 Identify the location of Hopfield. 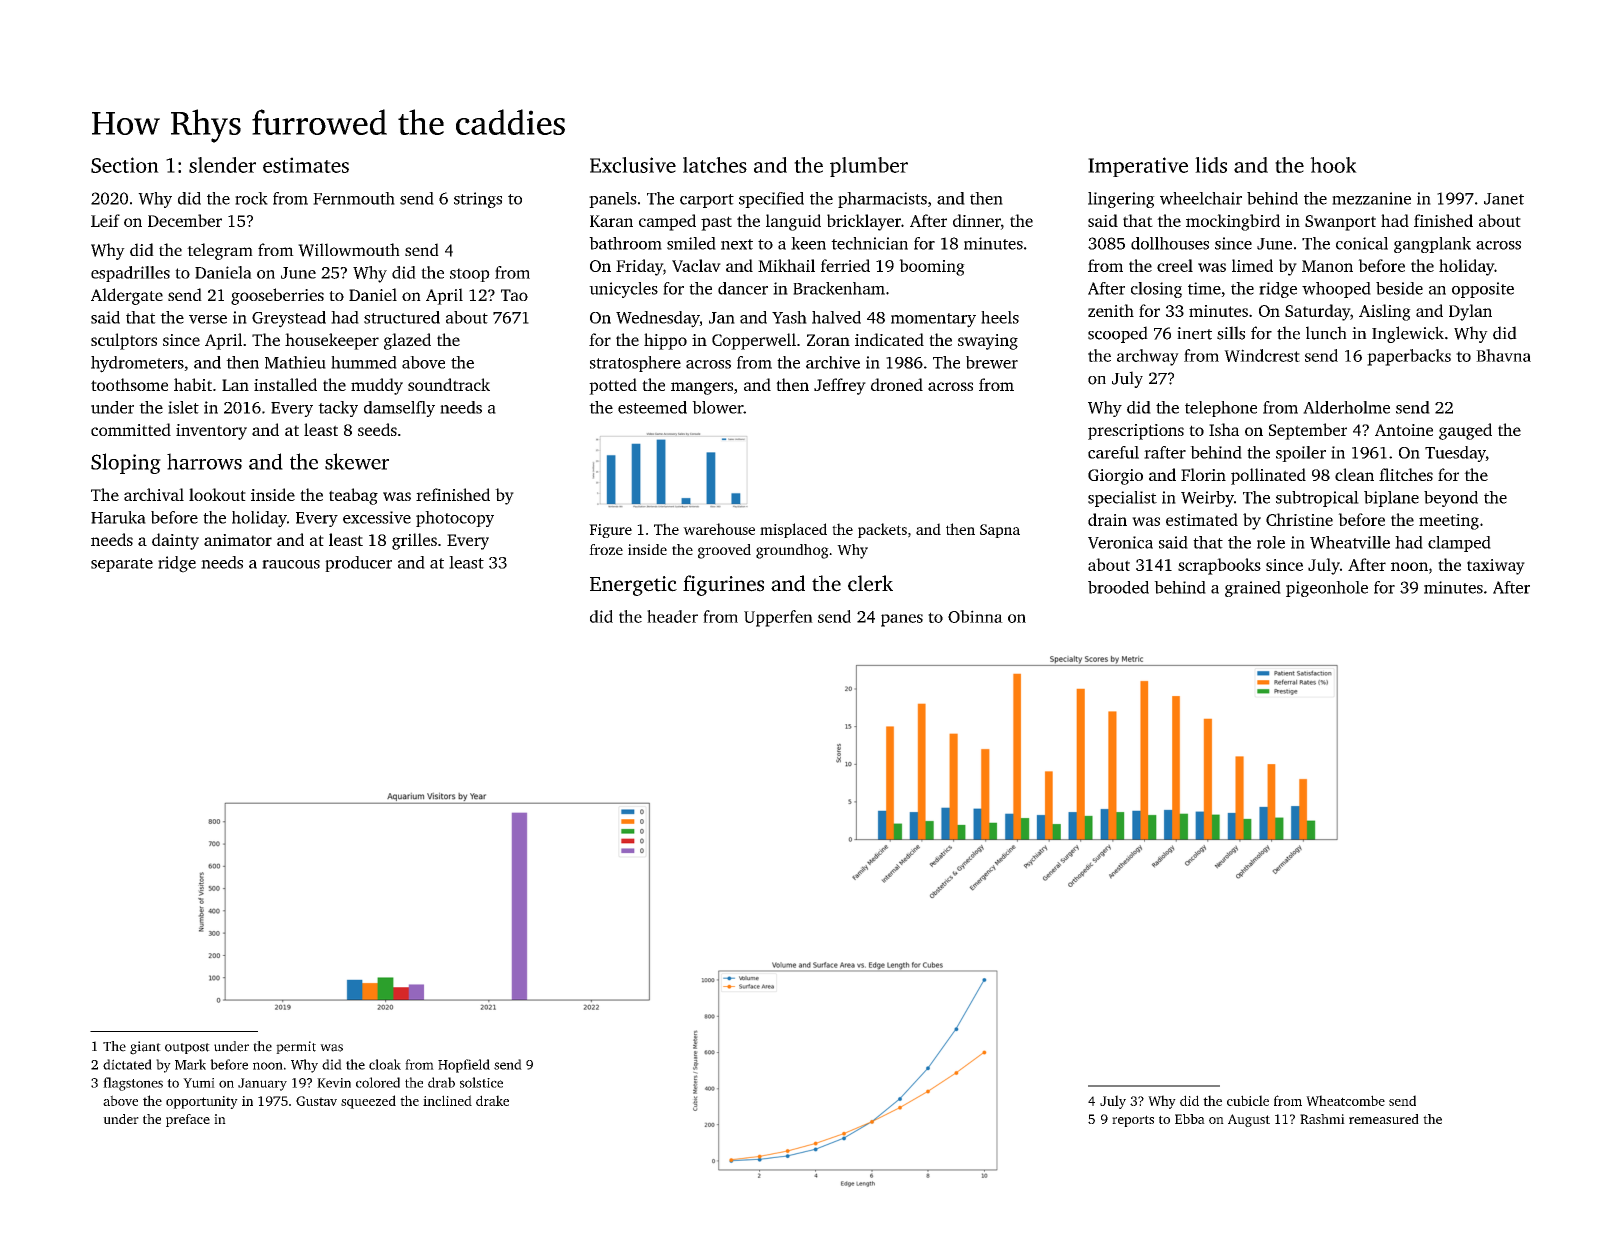
(464, 1066).
